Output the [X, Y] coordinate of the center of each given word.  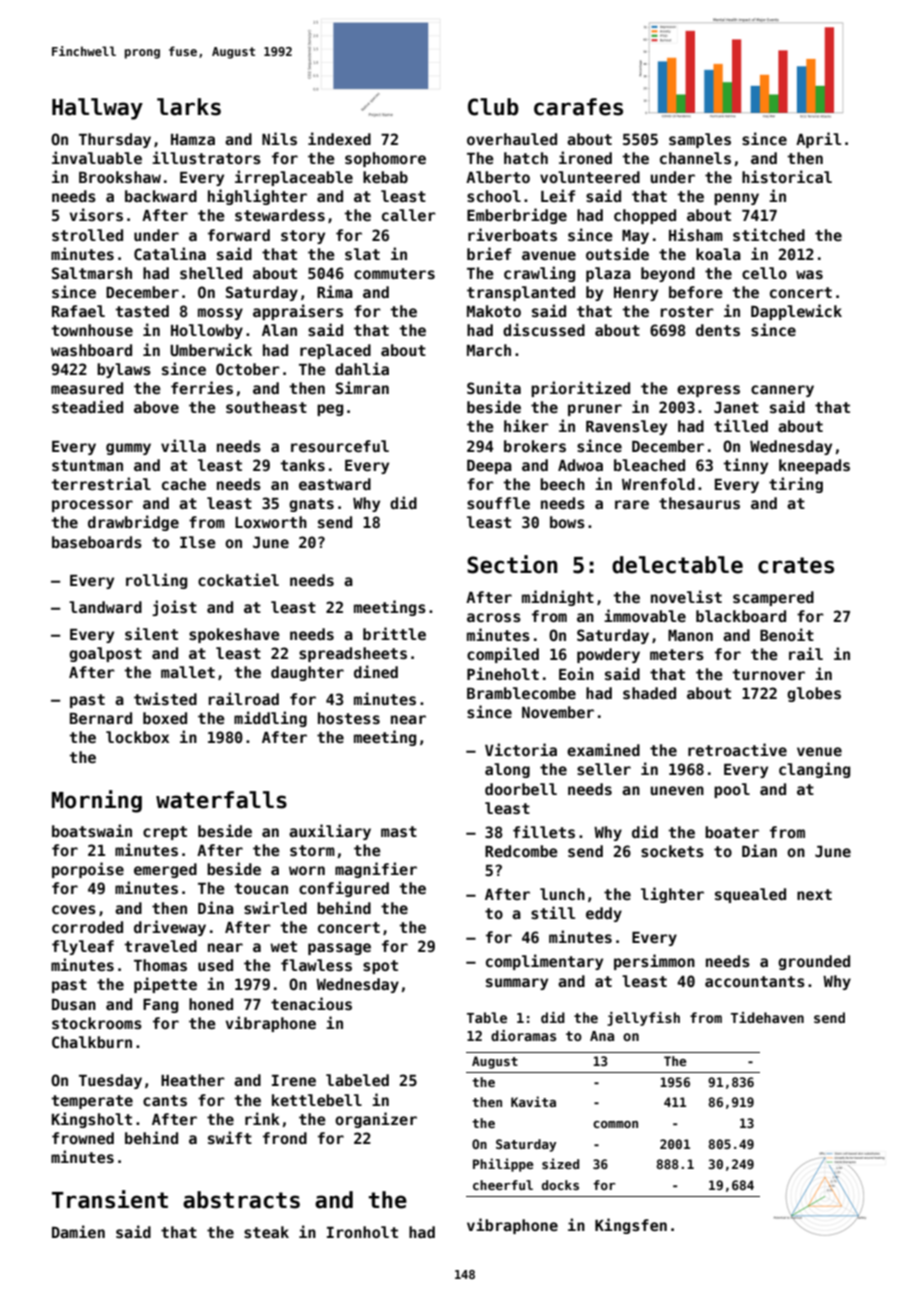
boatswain [92, 830]
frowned [83, 1138]
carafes [578, 107]
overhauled [512, 139]
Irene [294, 1080]
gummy [128, 449]
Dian [759, 850]
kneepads [814, 466]
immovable [645, 615]
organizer [376, 1120]
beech [562, 484]
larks [189, 107]
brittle [394, 633]
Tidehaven [767, 1017]
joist [174, 608]
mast [399, 831]
